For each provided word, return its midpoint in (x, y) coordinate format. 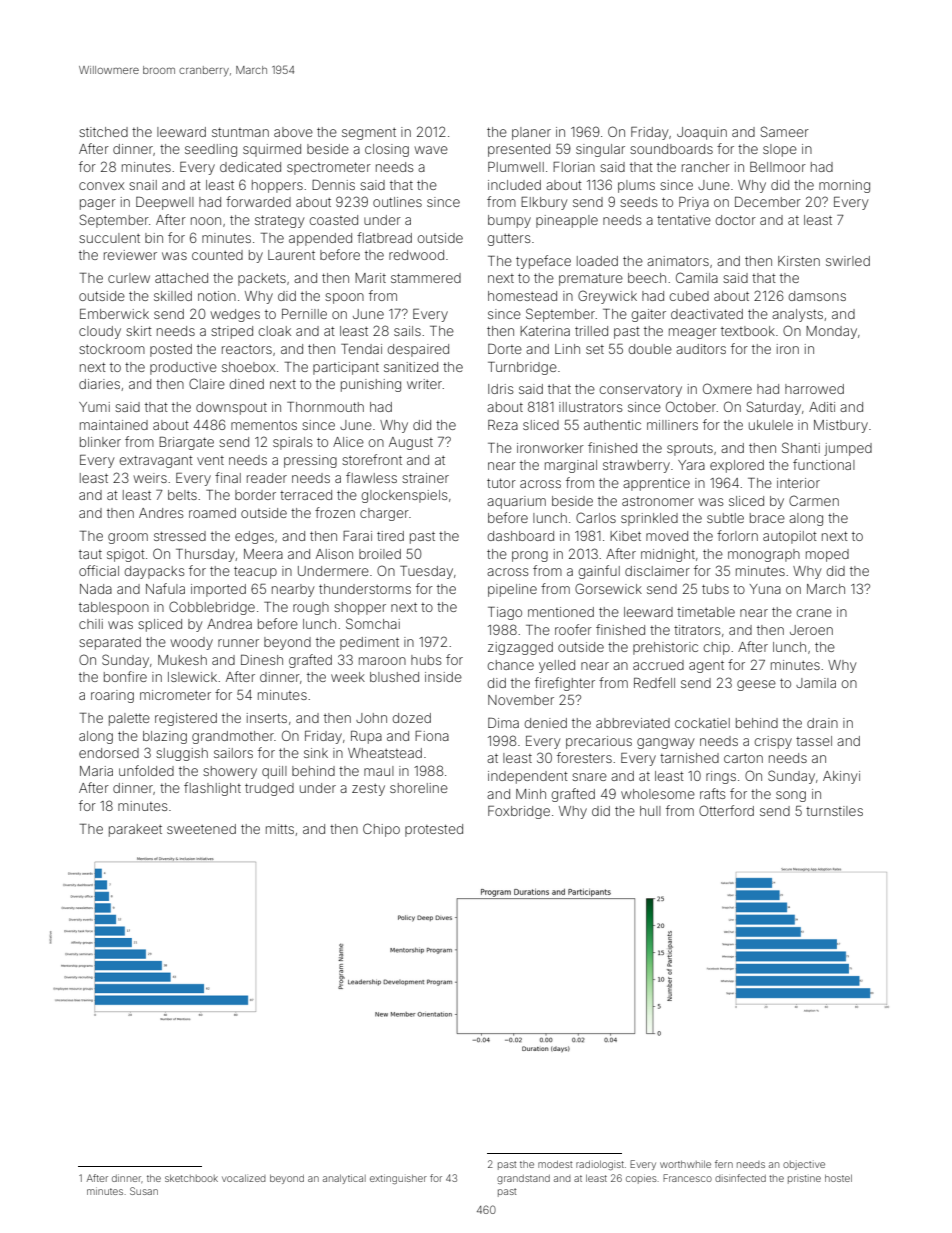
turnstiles (834, 811)
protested (434, 830)
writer (424, 384)
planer (531, 133)
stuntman (240, 132)
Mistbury (841, 426)
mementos (264, 425)
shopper (360, 608)
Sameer (785, 131)
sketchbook (191, 1178)
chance (511, 665)
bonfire (125, 676)
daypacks (154, 572)
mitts (280, 829)
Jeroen (811, 630)
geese (756, 685)
